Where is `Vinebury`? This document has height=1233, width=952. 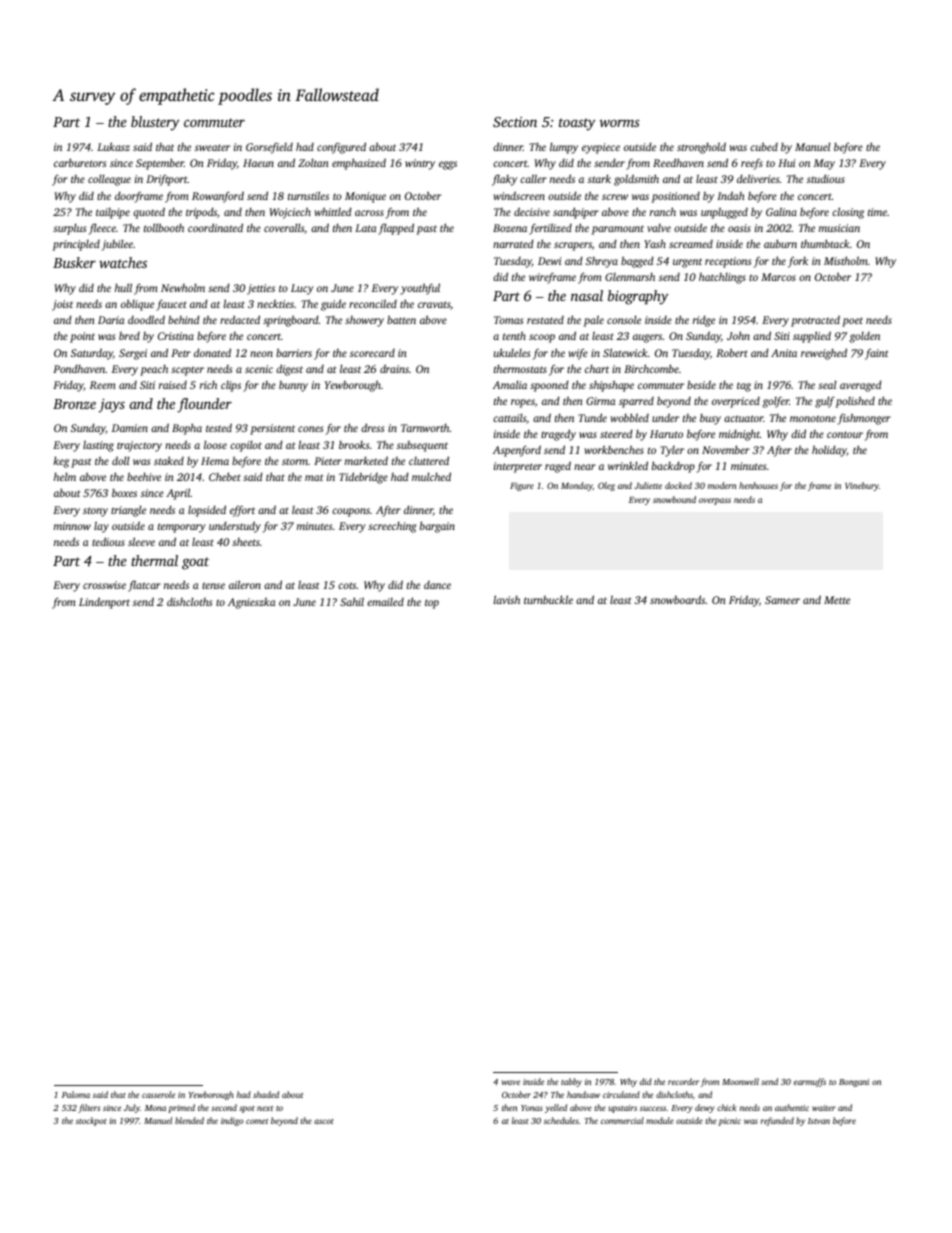
Vinebury is located at coordinates (862, 486).
